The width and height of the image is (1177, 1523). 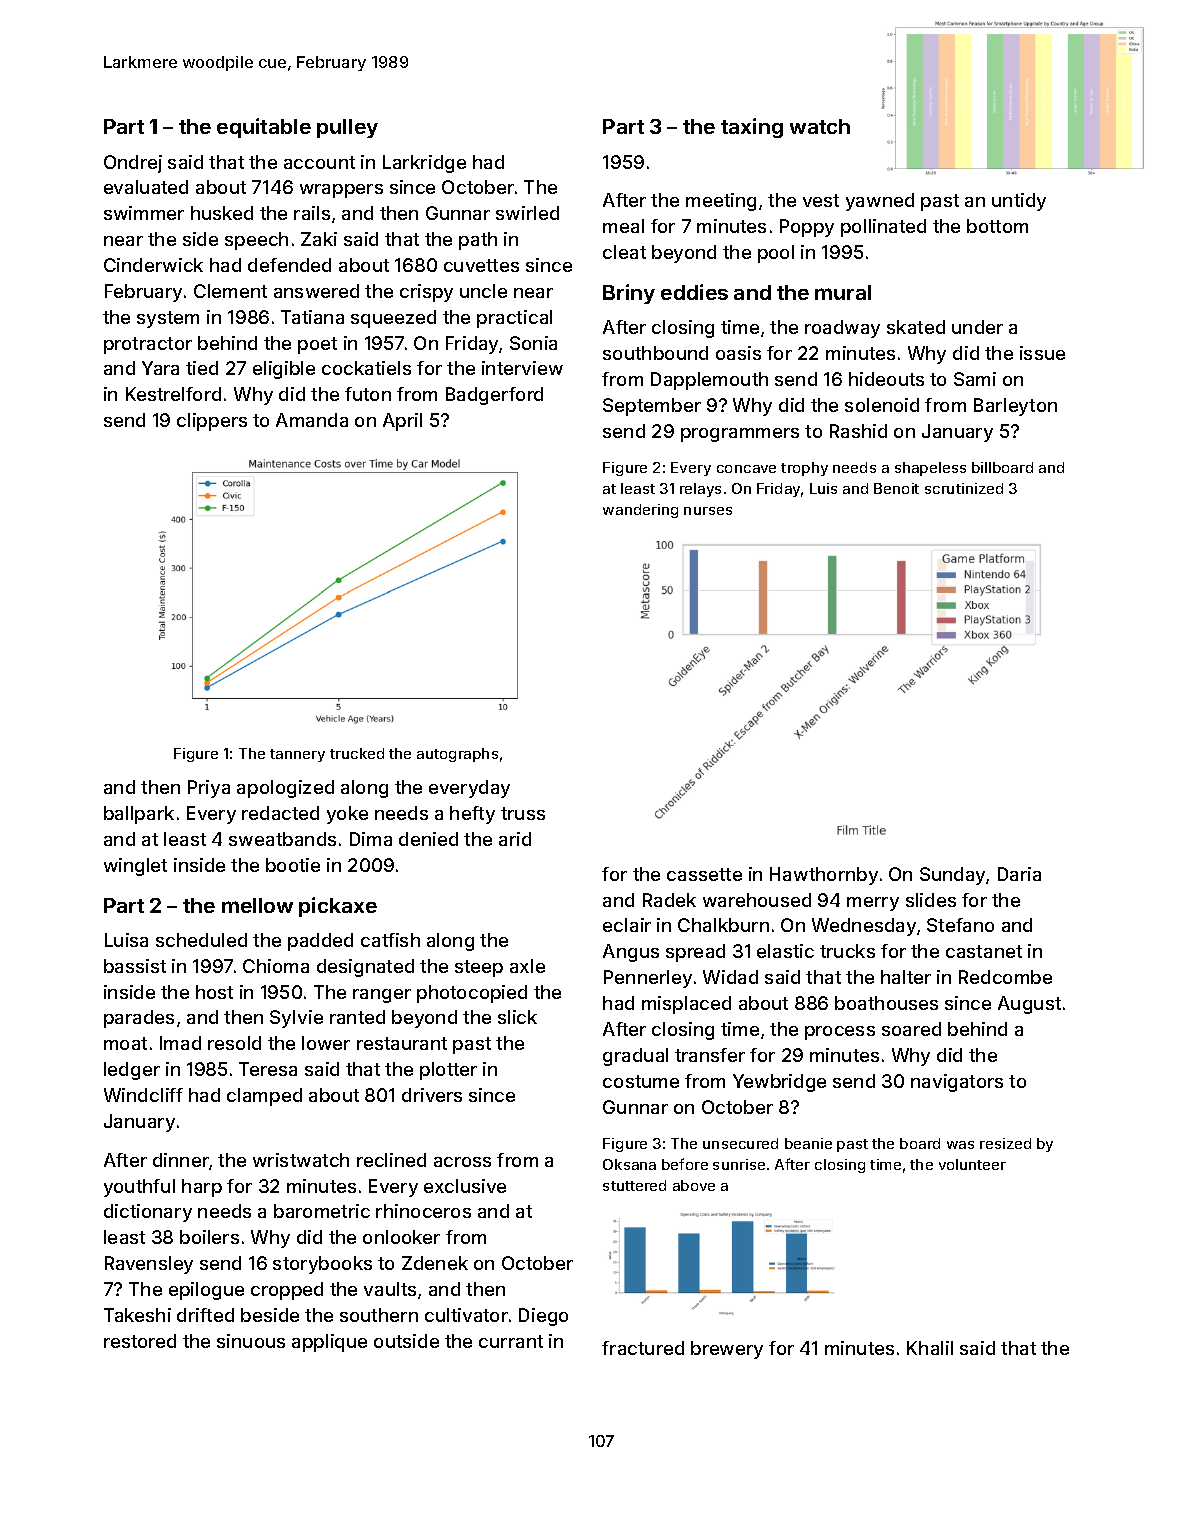 I want to click on restored, so click(x=140, y=1341).
